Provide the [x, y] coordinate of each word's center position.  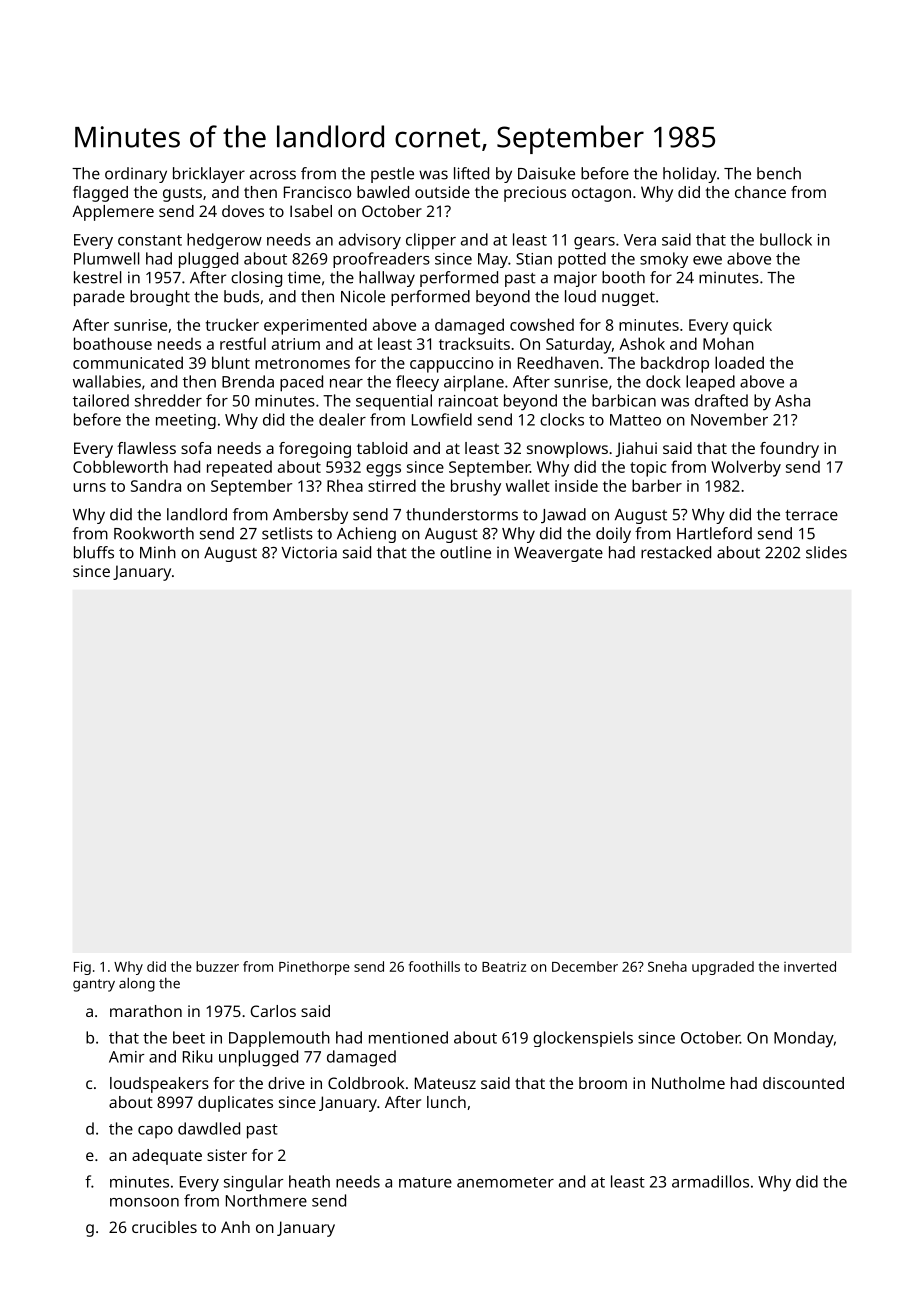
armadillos [710, 1181]
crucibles [164, 1227]
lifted [471, 173]
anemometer [505, 1182]
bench [779, 173]
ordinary [136, 175]
